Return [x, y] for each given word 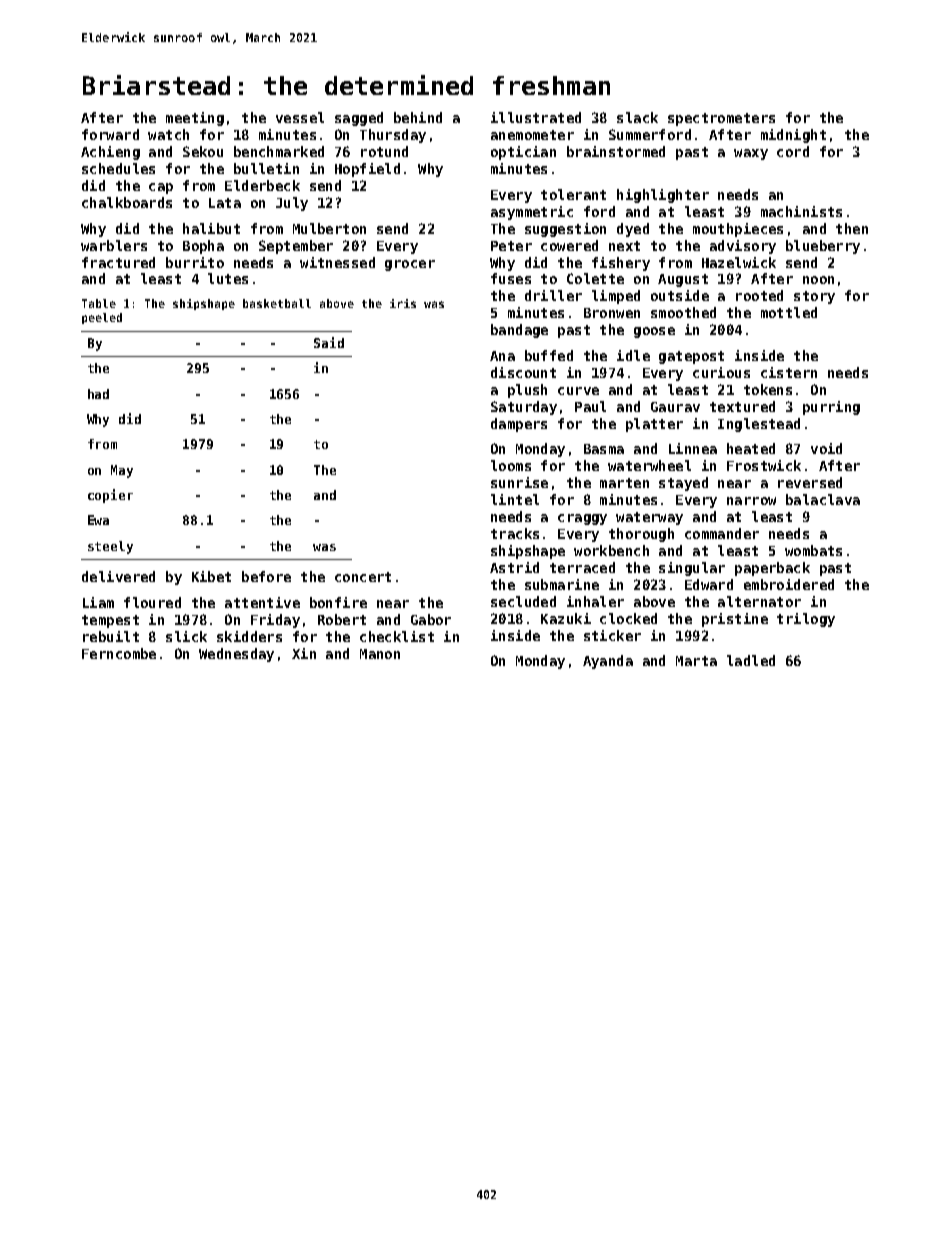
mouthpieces [738, 230]
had [98, 394]
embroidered [789, 584]
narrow [751, 501]
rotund [384, 151]
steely [110, 547]
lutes [228, 278]
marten [624, 483]
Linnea [693, 448]
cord [793, 151]
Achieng [110, 153]
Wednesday [236, 655]
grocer [410, 265]
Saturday [524, 408]
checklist [397, 636]
